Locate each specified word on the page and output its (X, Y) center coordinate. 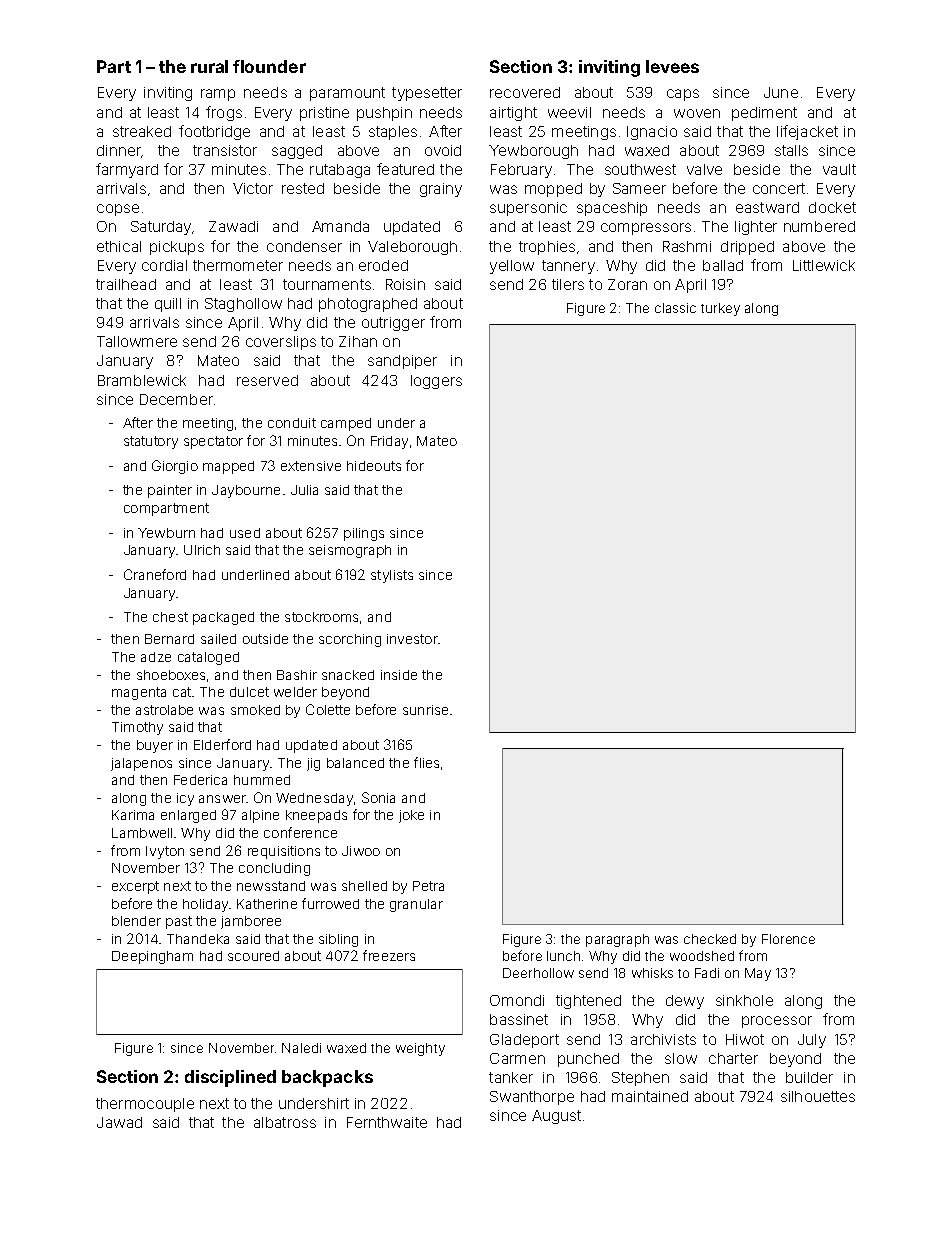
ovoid (443, 150)
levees (672, 66)
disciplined (230, 1078)
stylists (392, 576)
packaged (223, 618)
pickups (177, 248)
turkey (720, 309)
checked (710, 939)
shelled (364, 886)
